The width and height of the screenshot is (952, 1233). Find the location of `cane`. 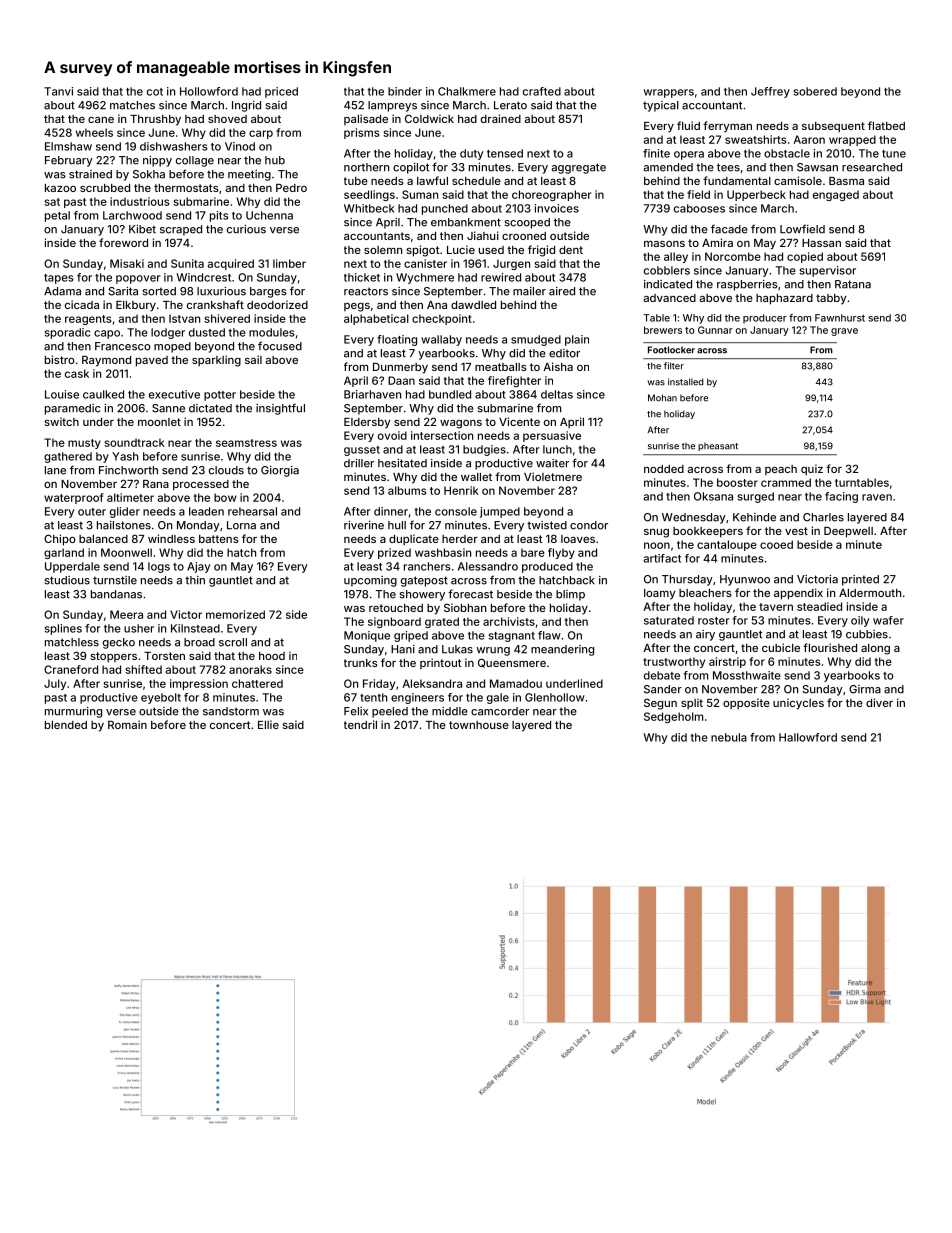

cane is located at coordinates (101, 120).
